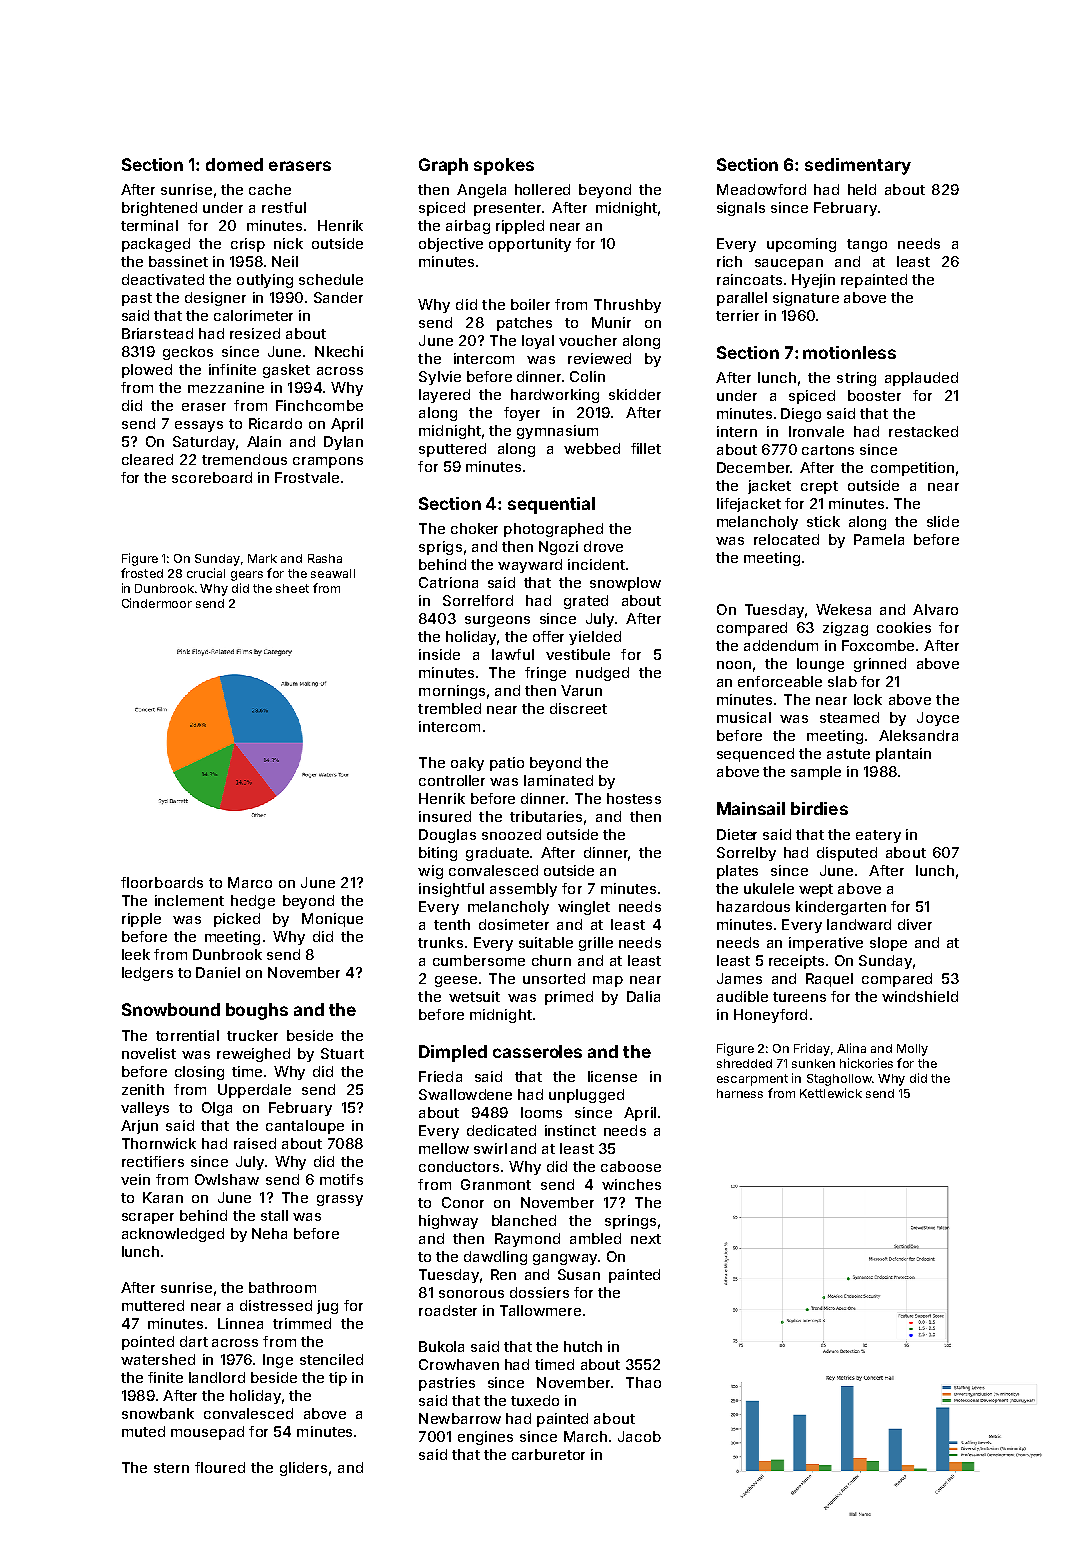 This page has height=1564, width=1080. Describe the element at coordinates (761, 189) in the page. I see `Meadowford` at that location.
